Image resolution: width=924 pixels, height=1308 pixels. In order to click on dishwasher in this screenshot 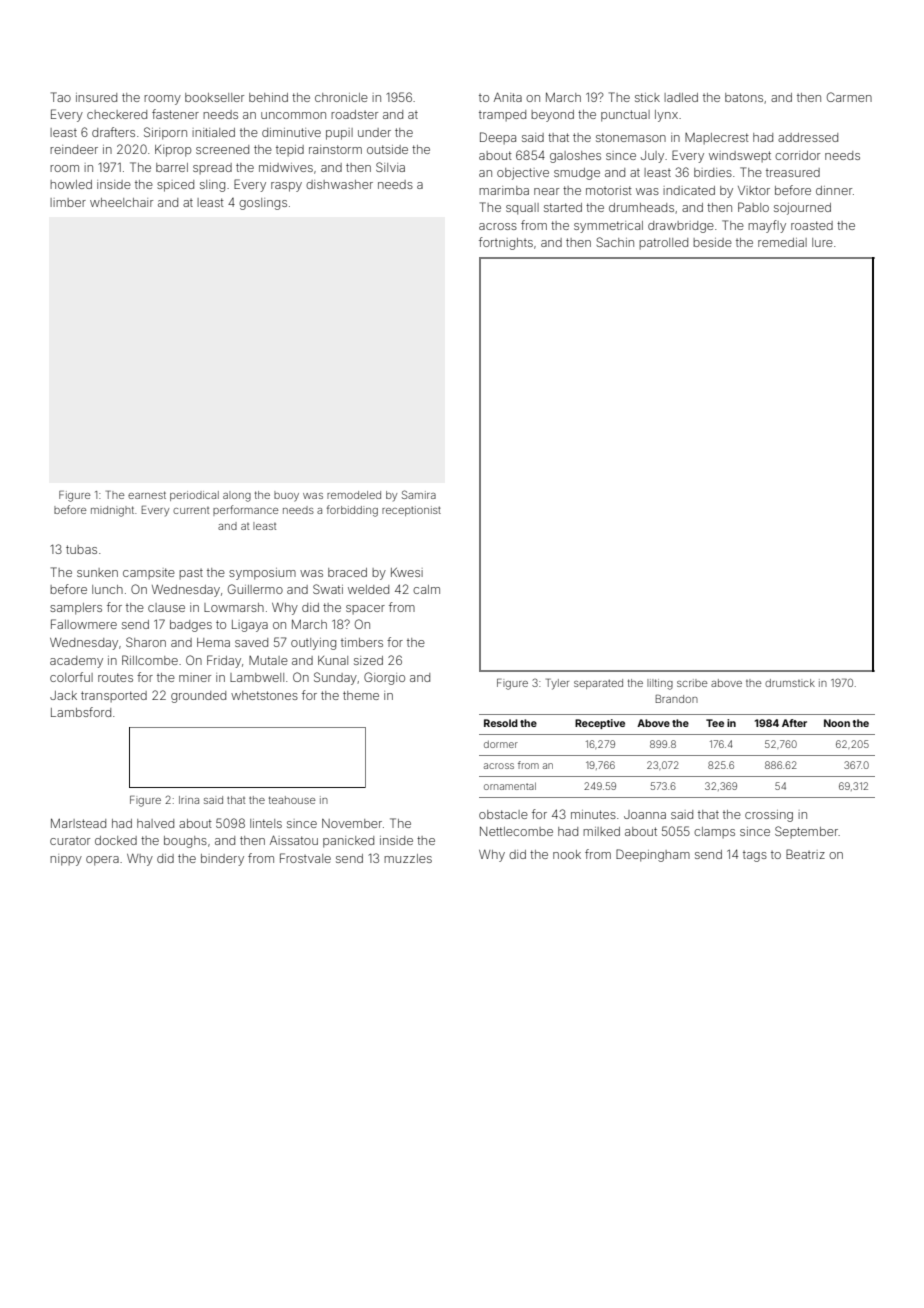, I will do `click(339, 184)`.
